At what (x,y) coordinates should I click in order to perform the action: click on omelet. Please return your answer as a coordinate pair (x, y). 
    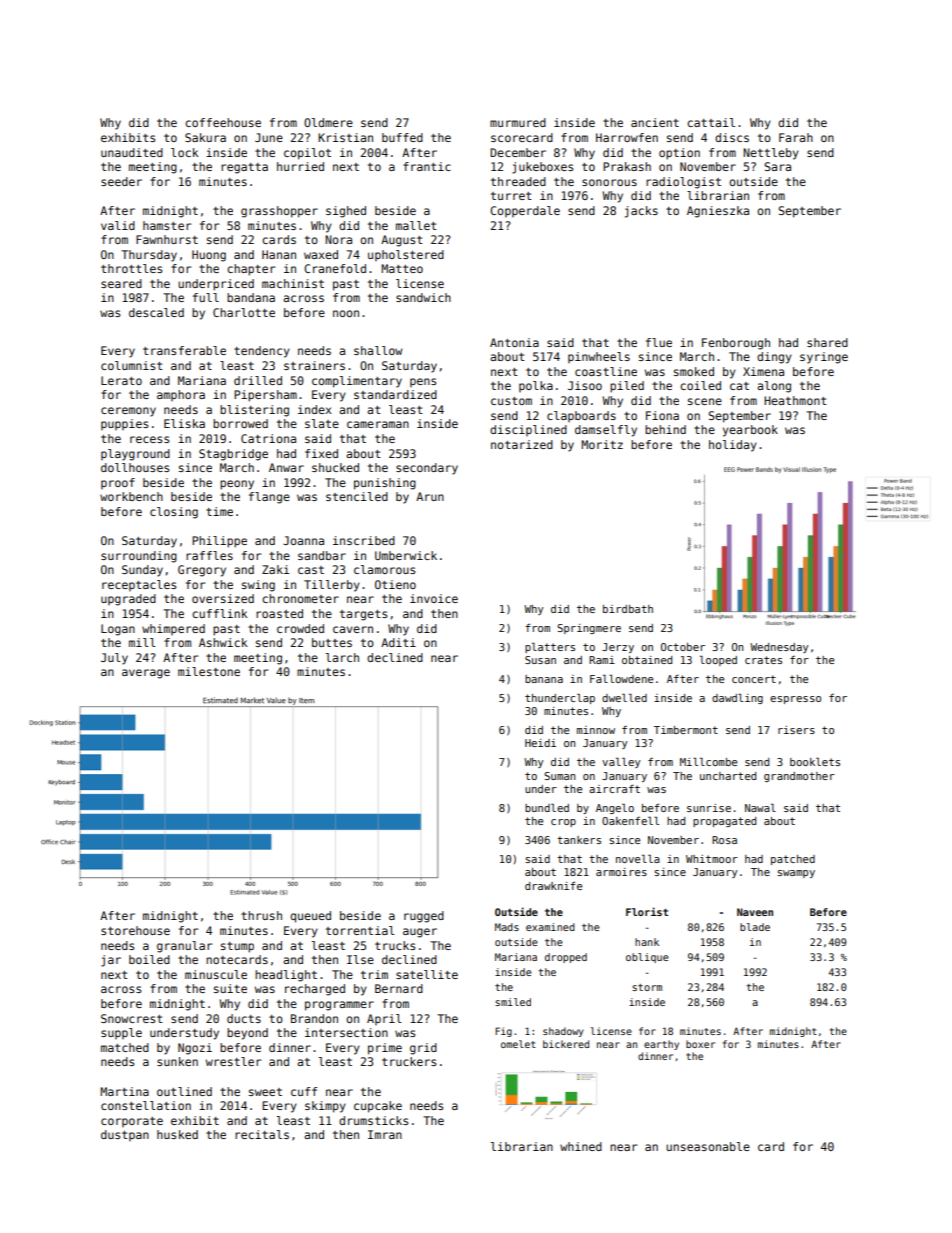
    Looking at the image, I should click on (518, 1044).
